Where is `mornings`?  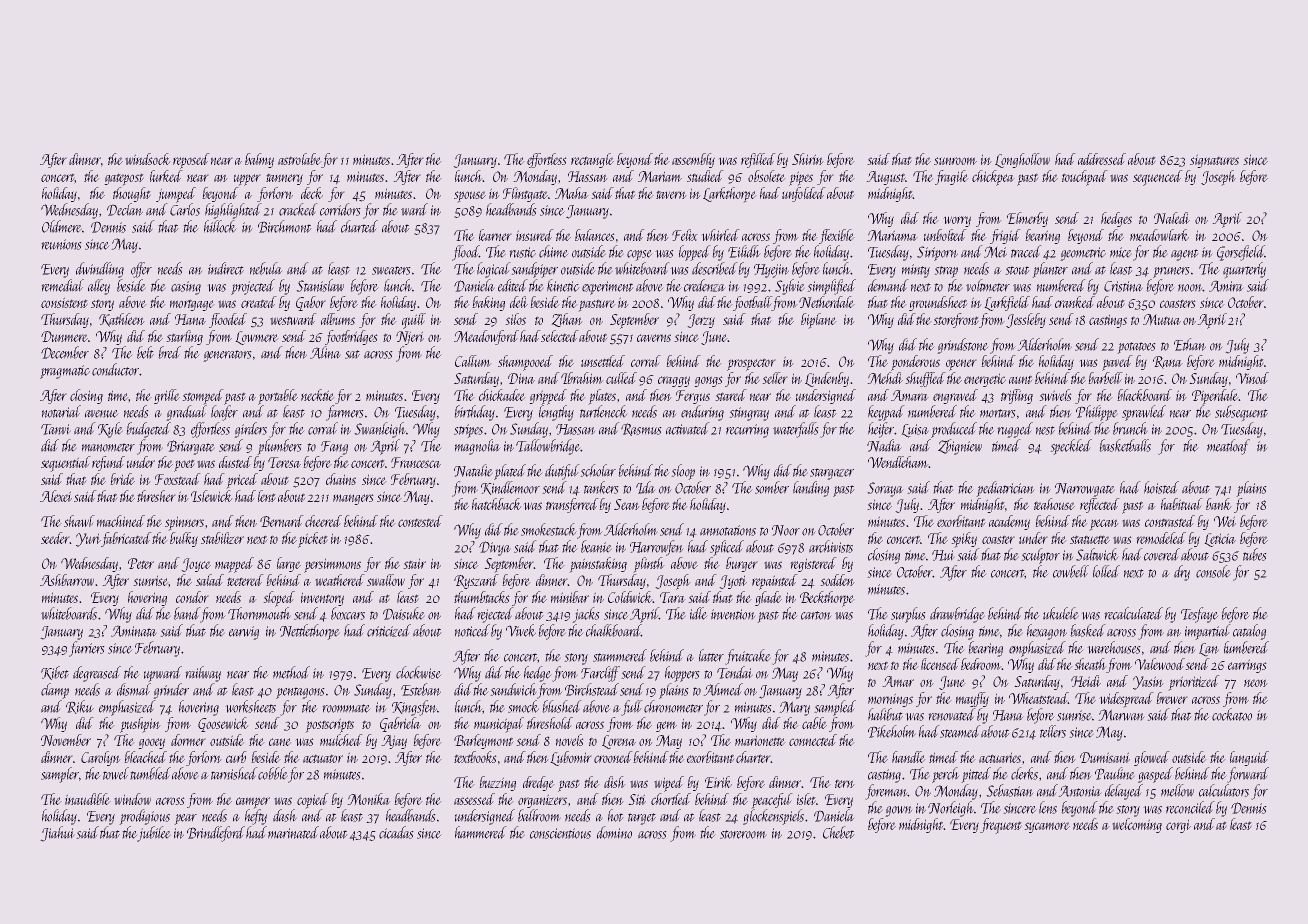
mornings is located at coordinates (890, 700).
